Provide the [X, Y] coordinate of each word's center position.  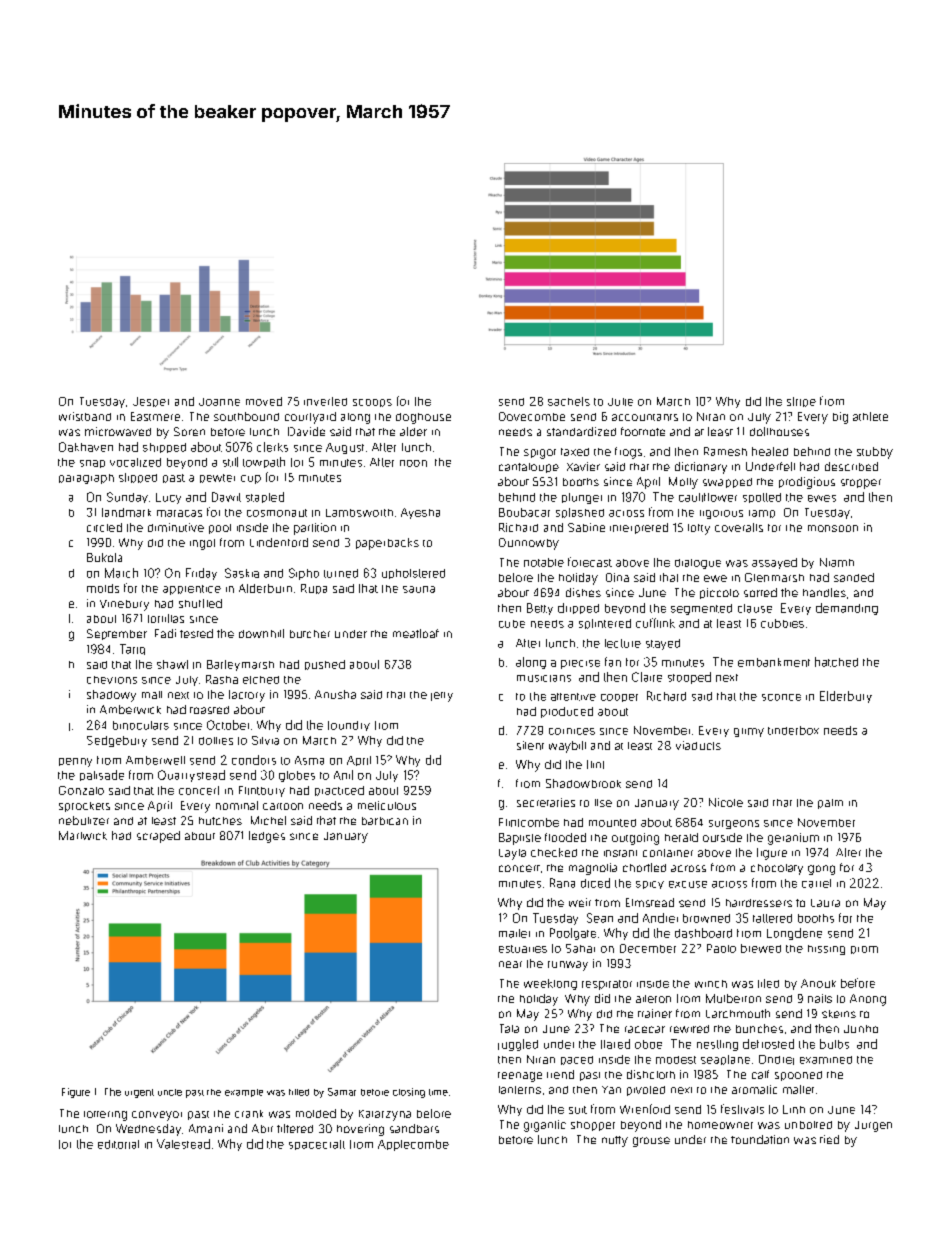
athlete [870, 416]
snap [92, 464]
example [244, 1093]
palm [830, 804]
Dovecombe [532, 416]
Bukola [104, 557]
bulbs [834, 1044]
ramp [762, 514]
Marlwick [83, 835]
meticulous [387, 805]
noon [413, 463]
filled [299, 1092]
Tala [509, 1028]
